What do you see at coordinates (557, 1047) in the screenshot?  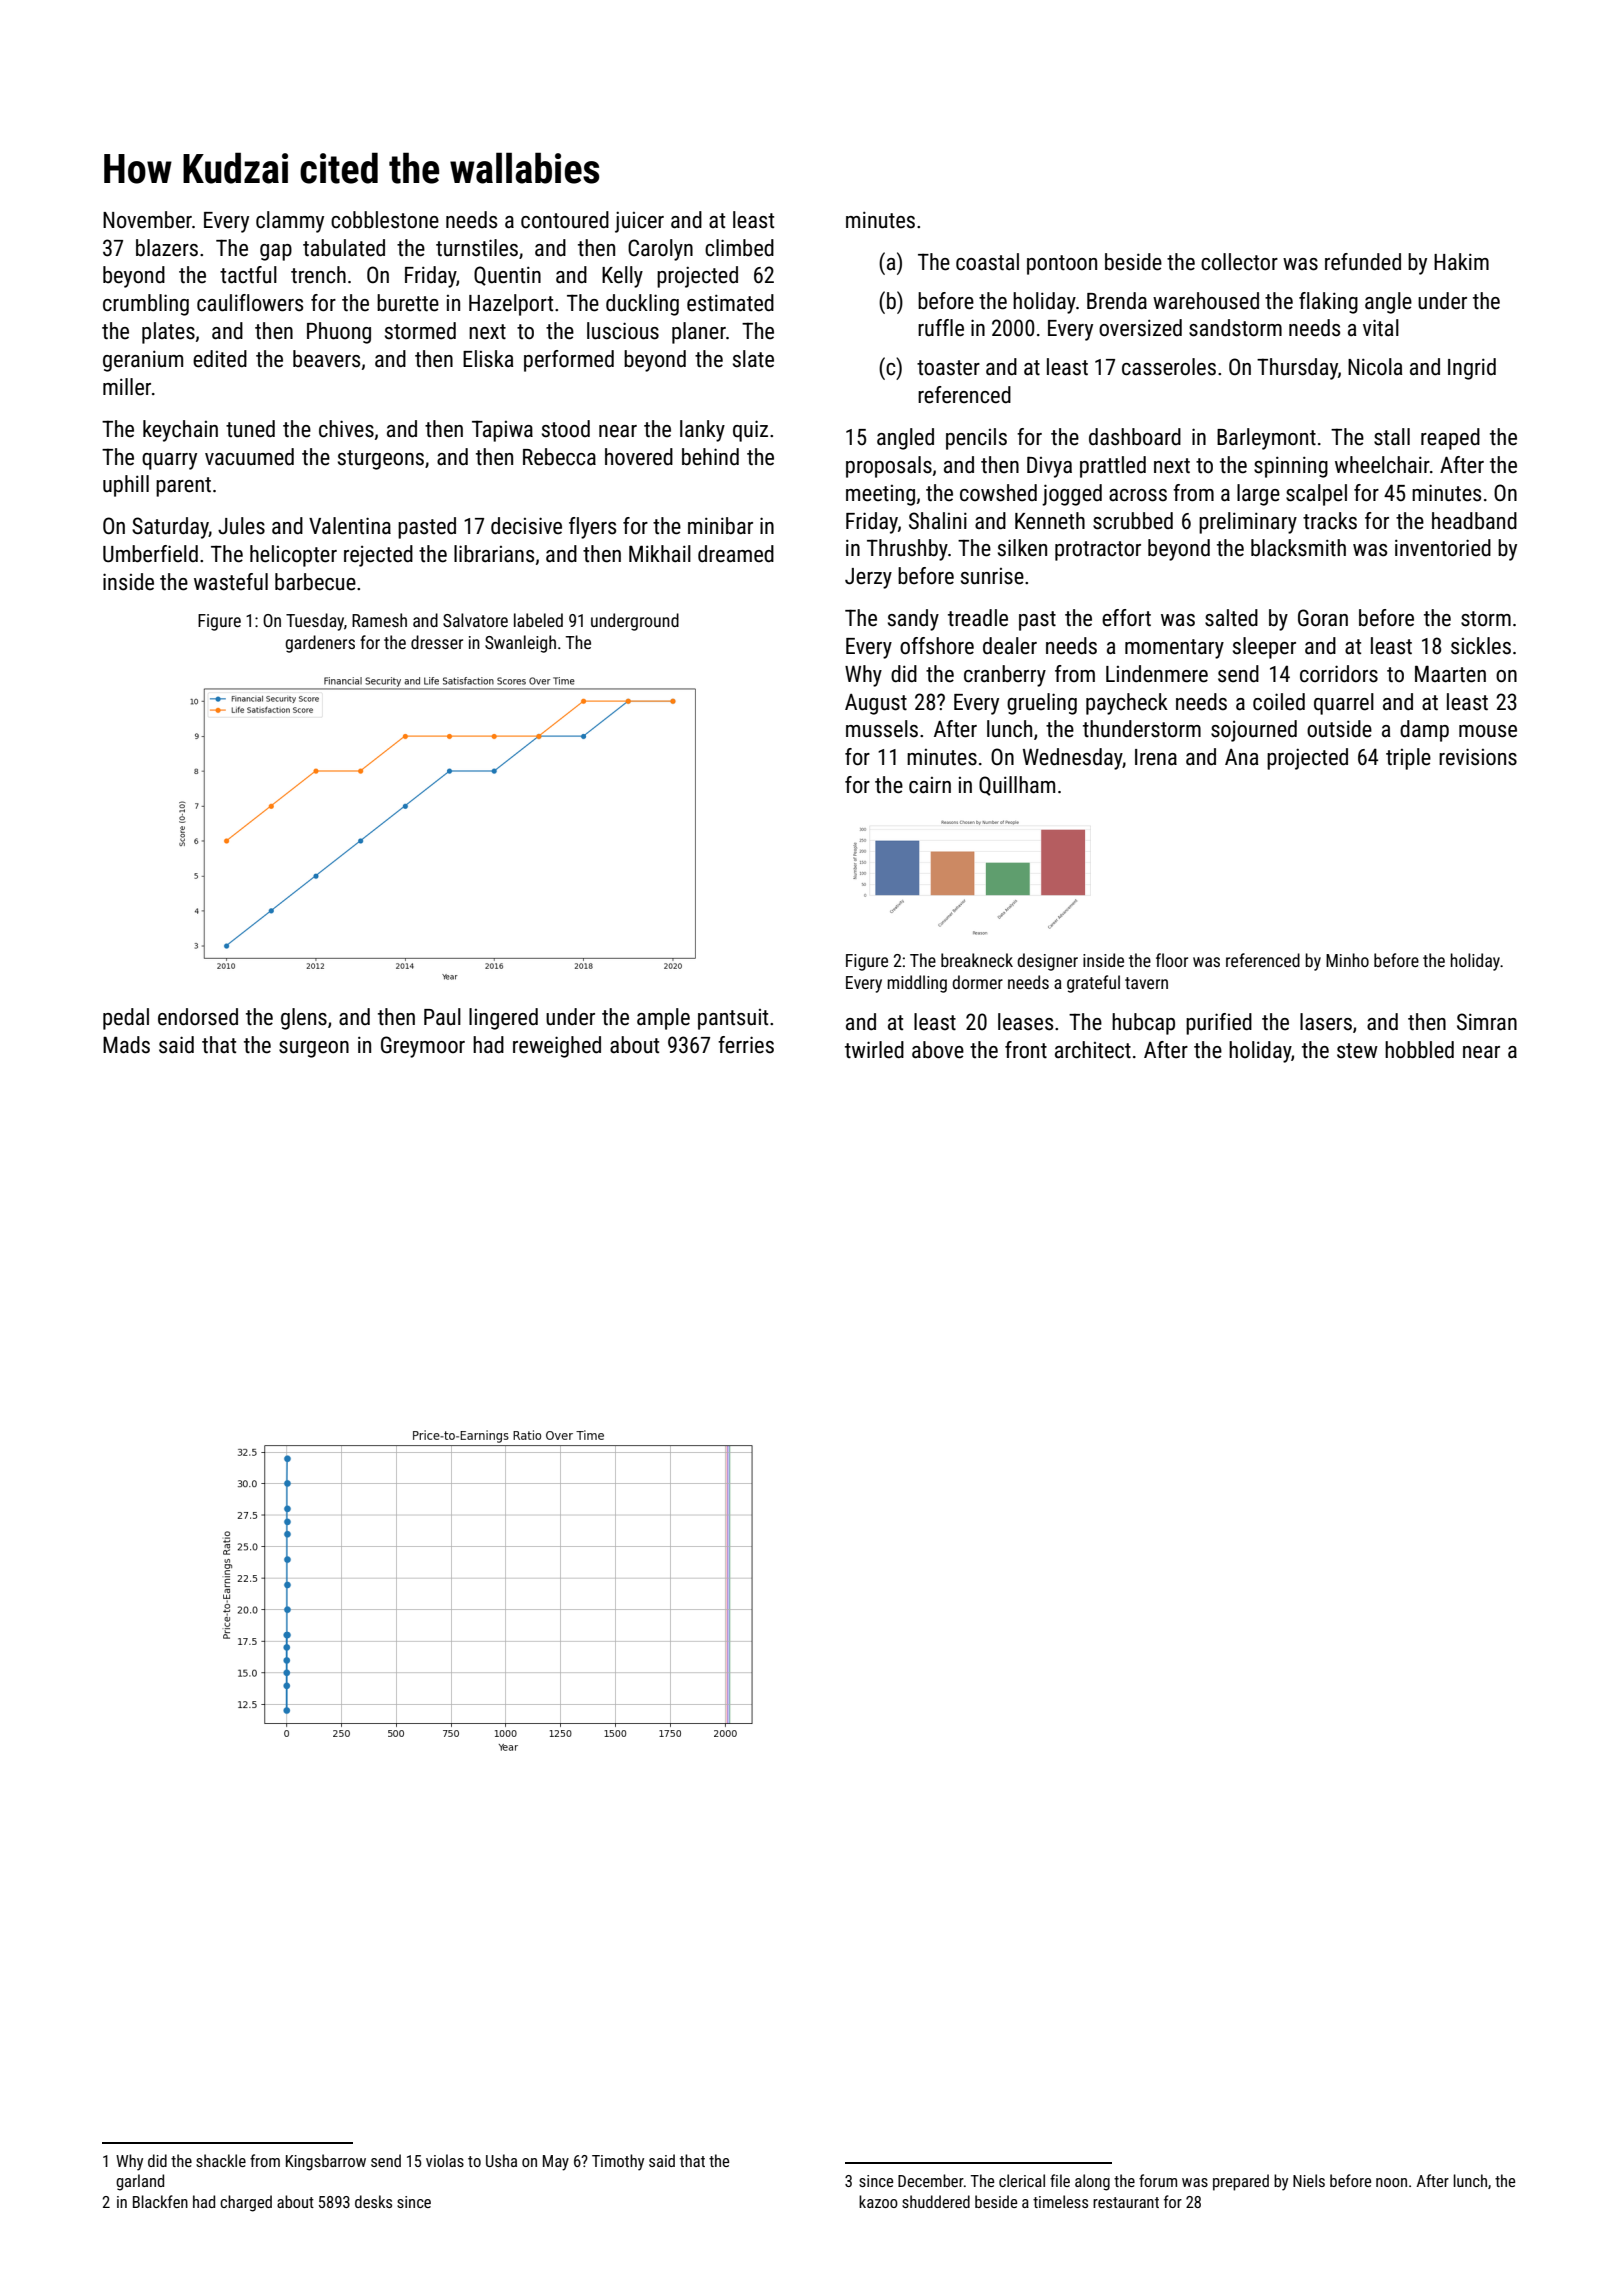 I see `reweighed` at bounding box center [557, 1047].
